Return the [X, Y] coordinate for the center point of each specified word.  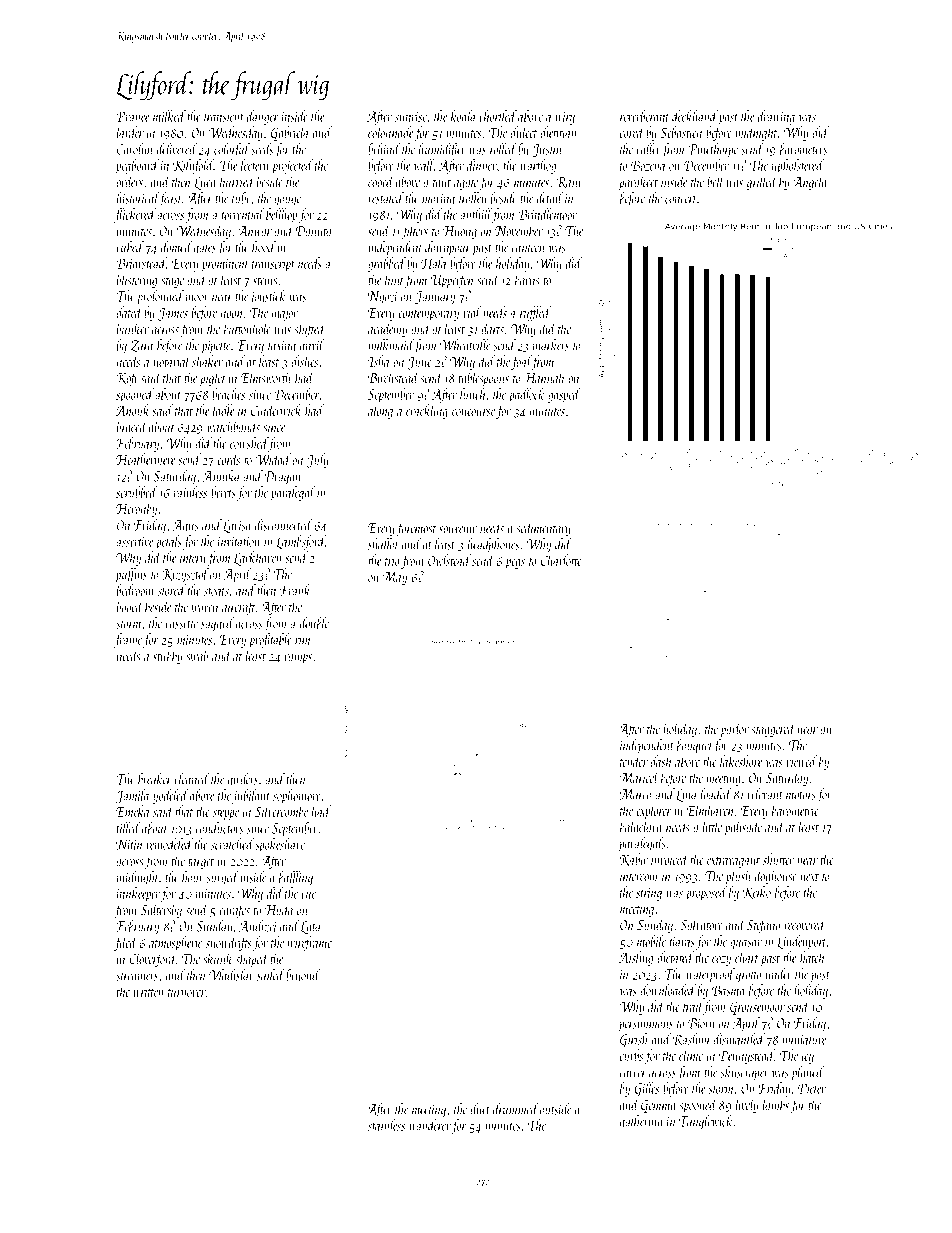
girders [243, 780]
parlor [734, 730]
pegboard [137, 166]
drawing [776, 117]
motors [800, 796]
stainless [386, 1125]
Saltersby [161, 910]
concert [681, 200]
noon [231, 314]
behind [384, 149]
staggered [774, 729]
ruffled [535, 313]
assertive [135, 542]
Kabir [634, 859]
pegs [515, 564]
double [314, 623]
